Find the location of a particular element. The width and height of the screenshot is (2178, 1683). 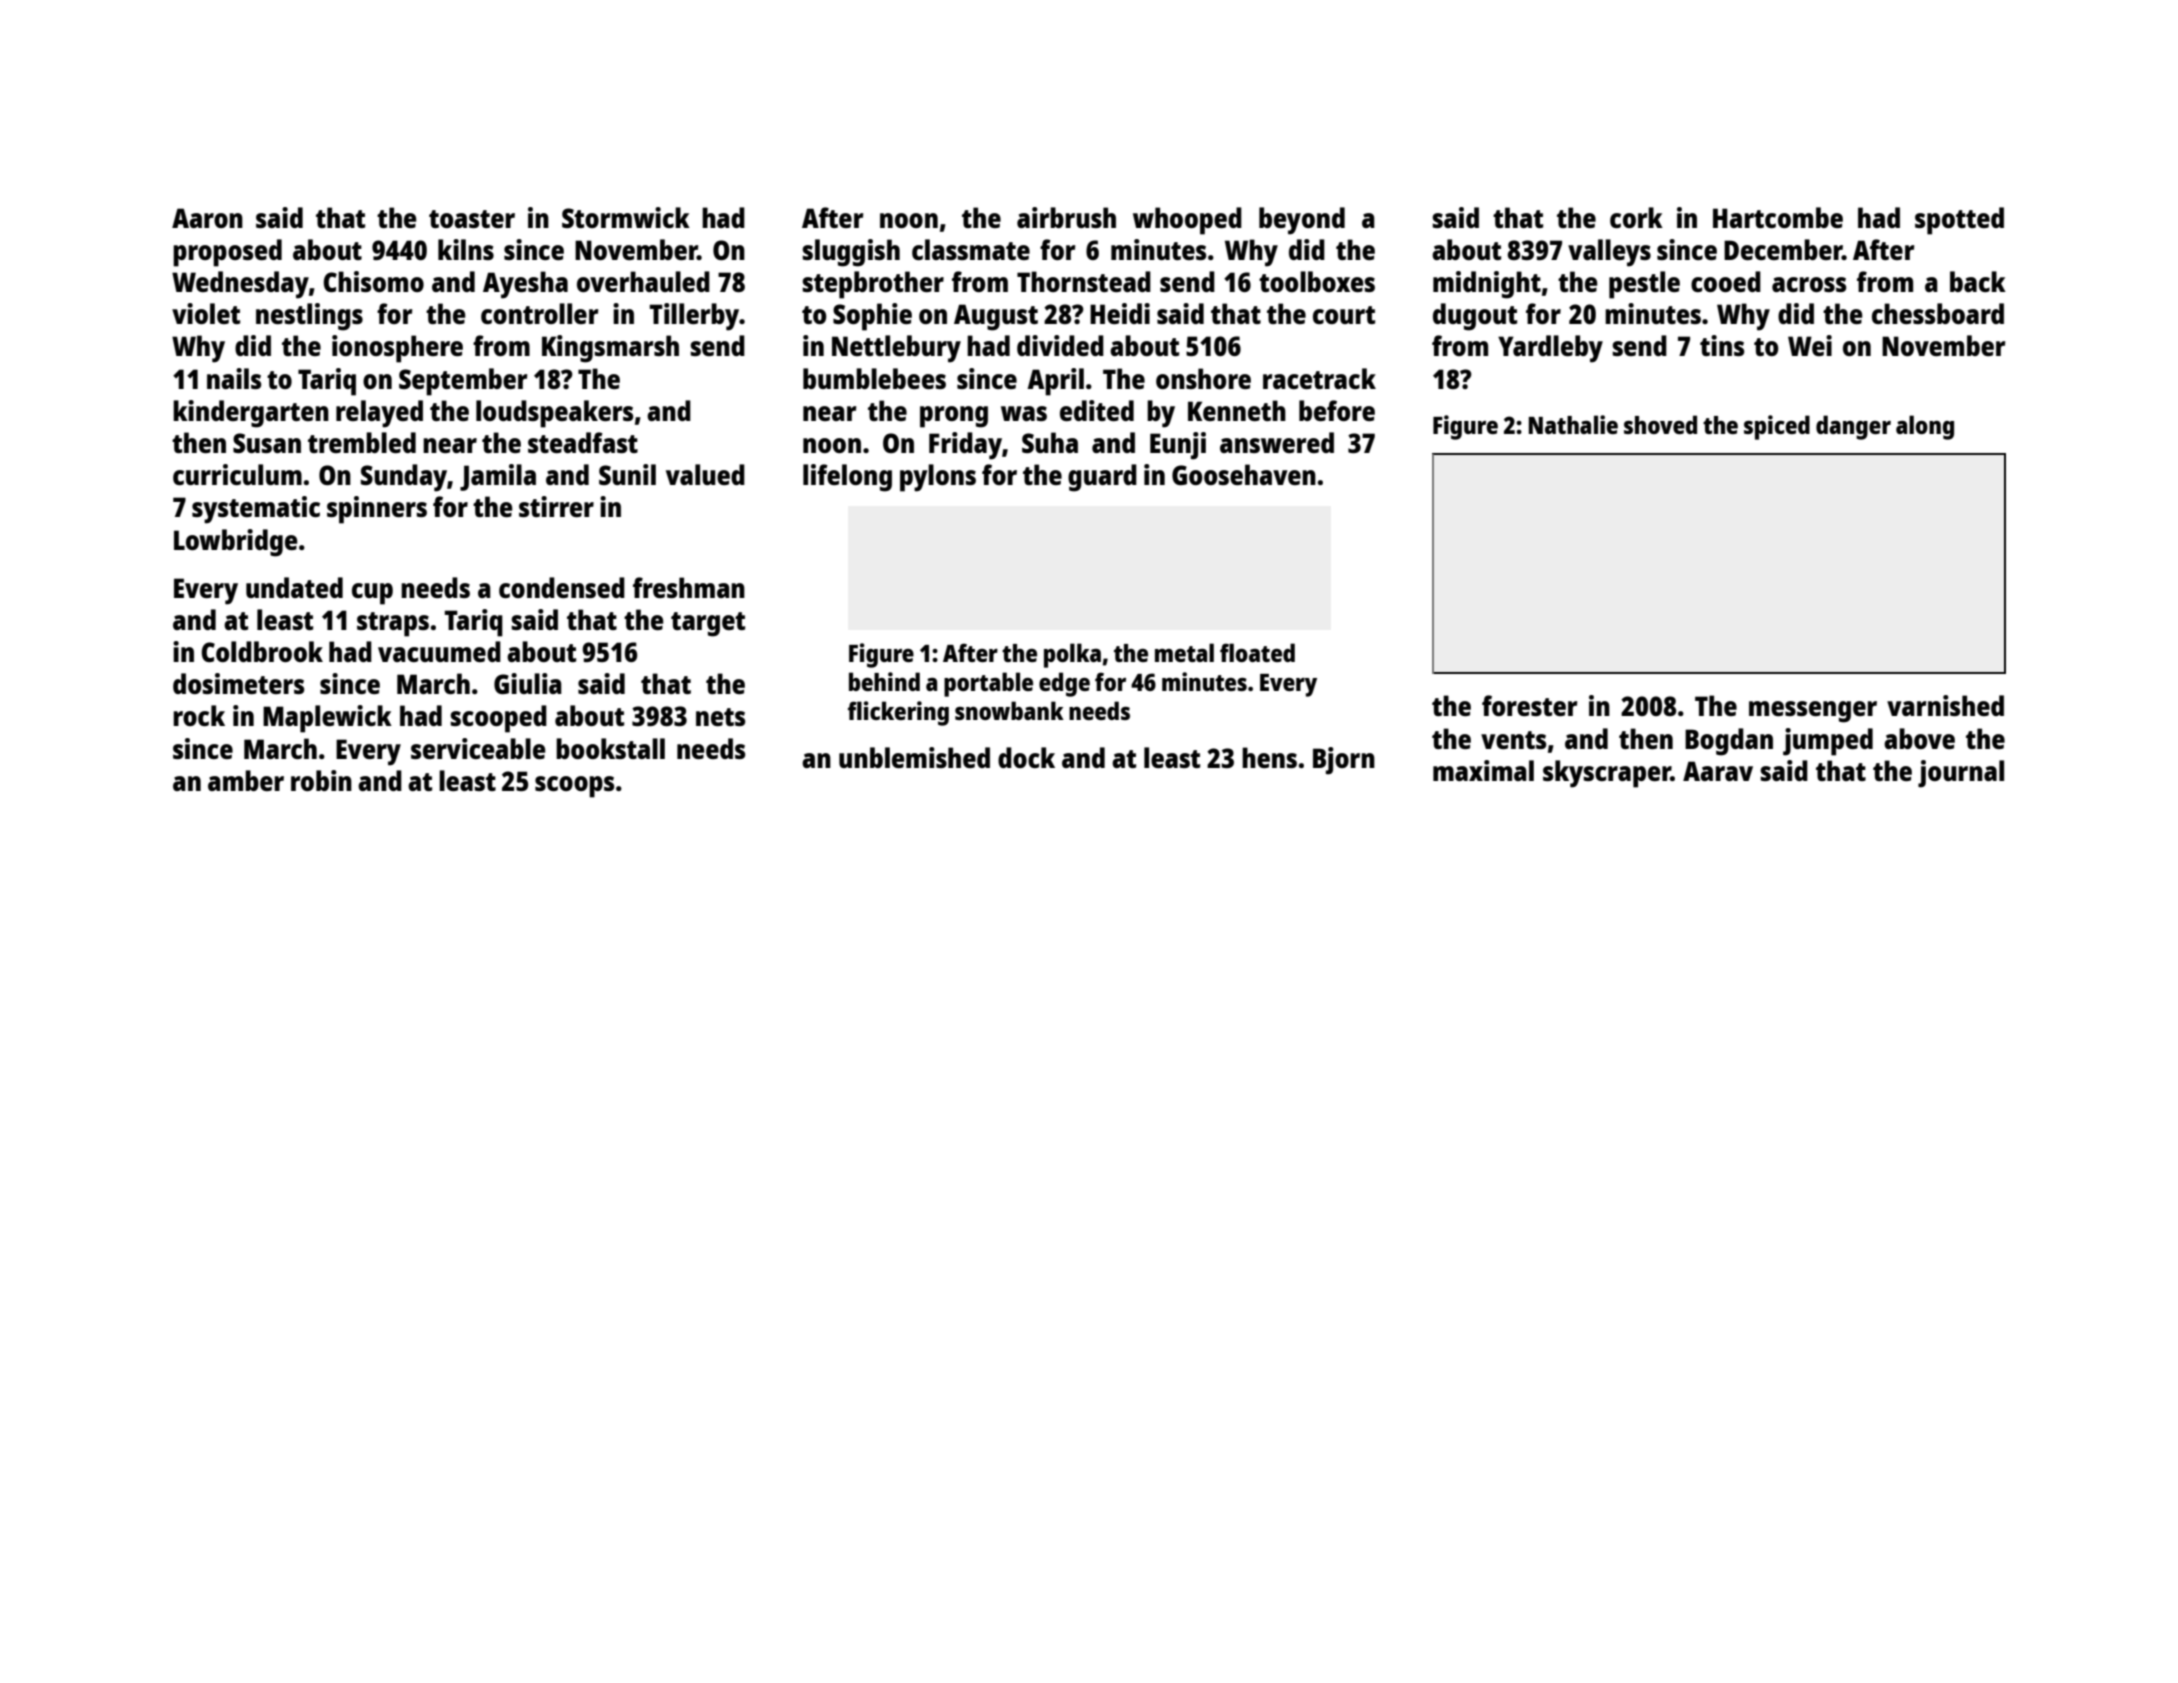

court is located at coordinates (1344, 315).
